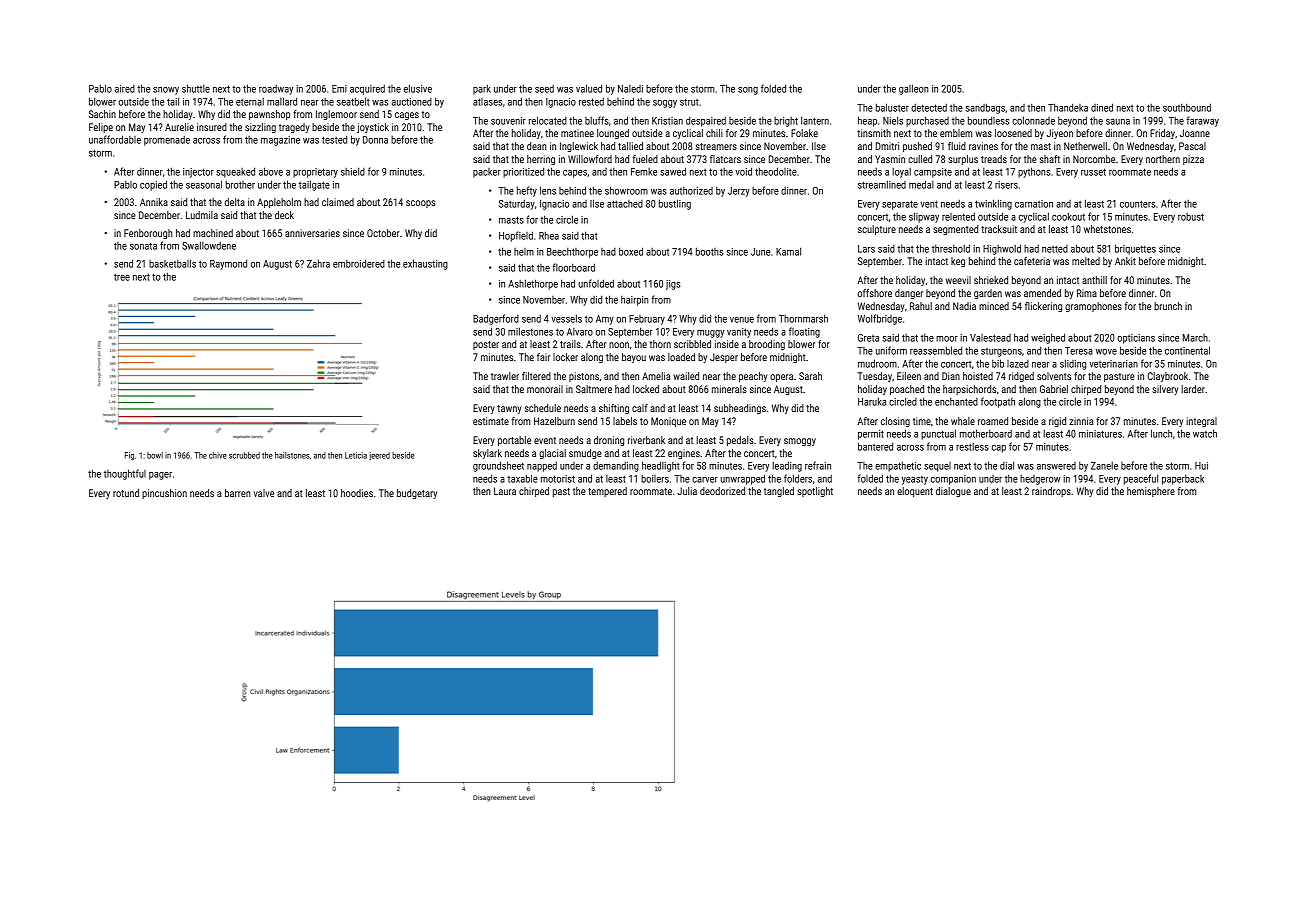 The width and height of the page is (1308, 924). What do you see at coordinates (815, 492) in the page?
I see `spotlight` at bounding box center [815, 492].
